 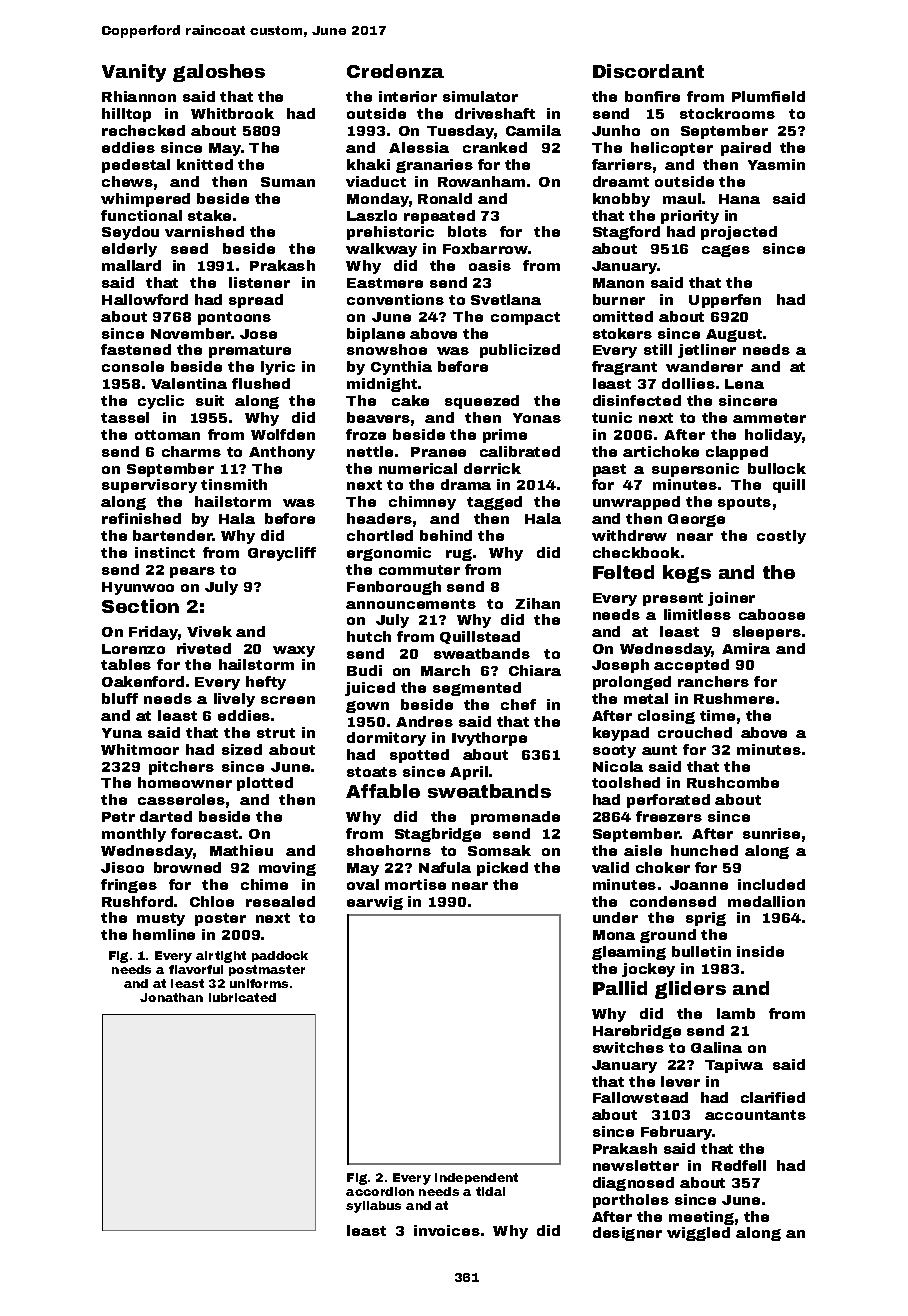 I want to click on galoshes, so click(x=219, y=73).
